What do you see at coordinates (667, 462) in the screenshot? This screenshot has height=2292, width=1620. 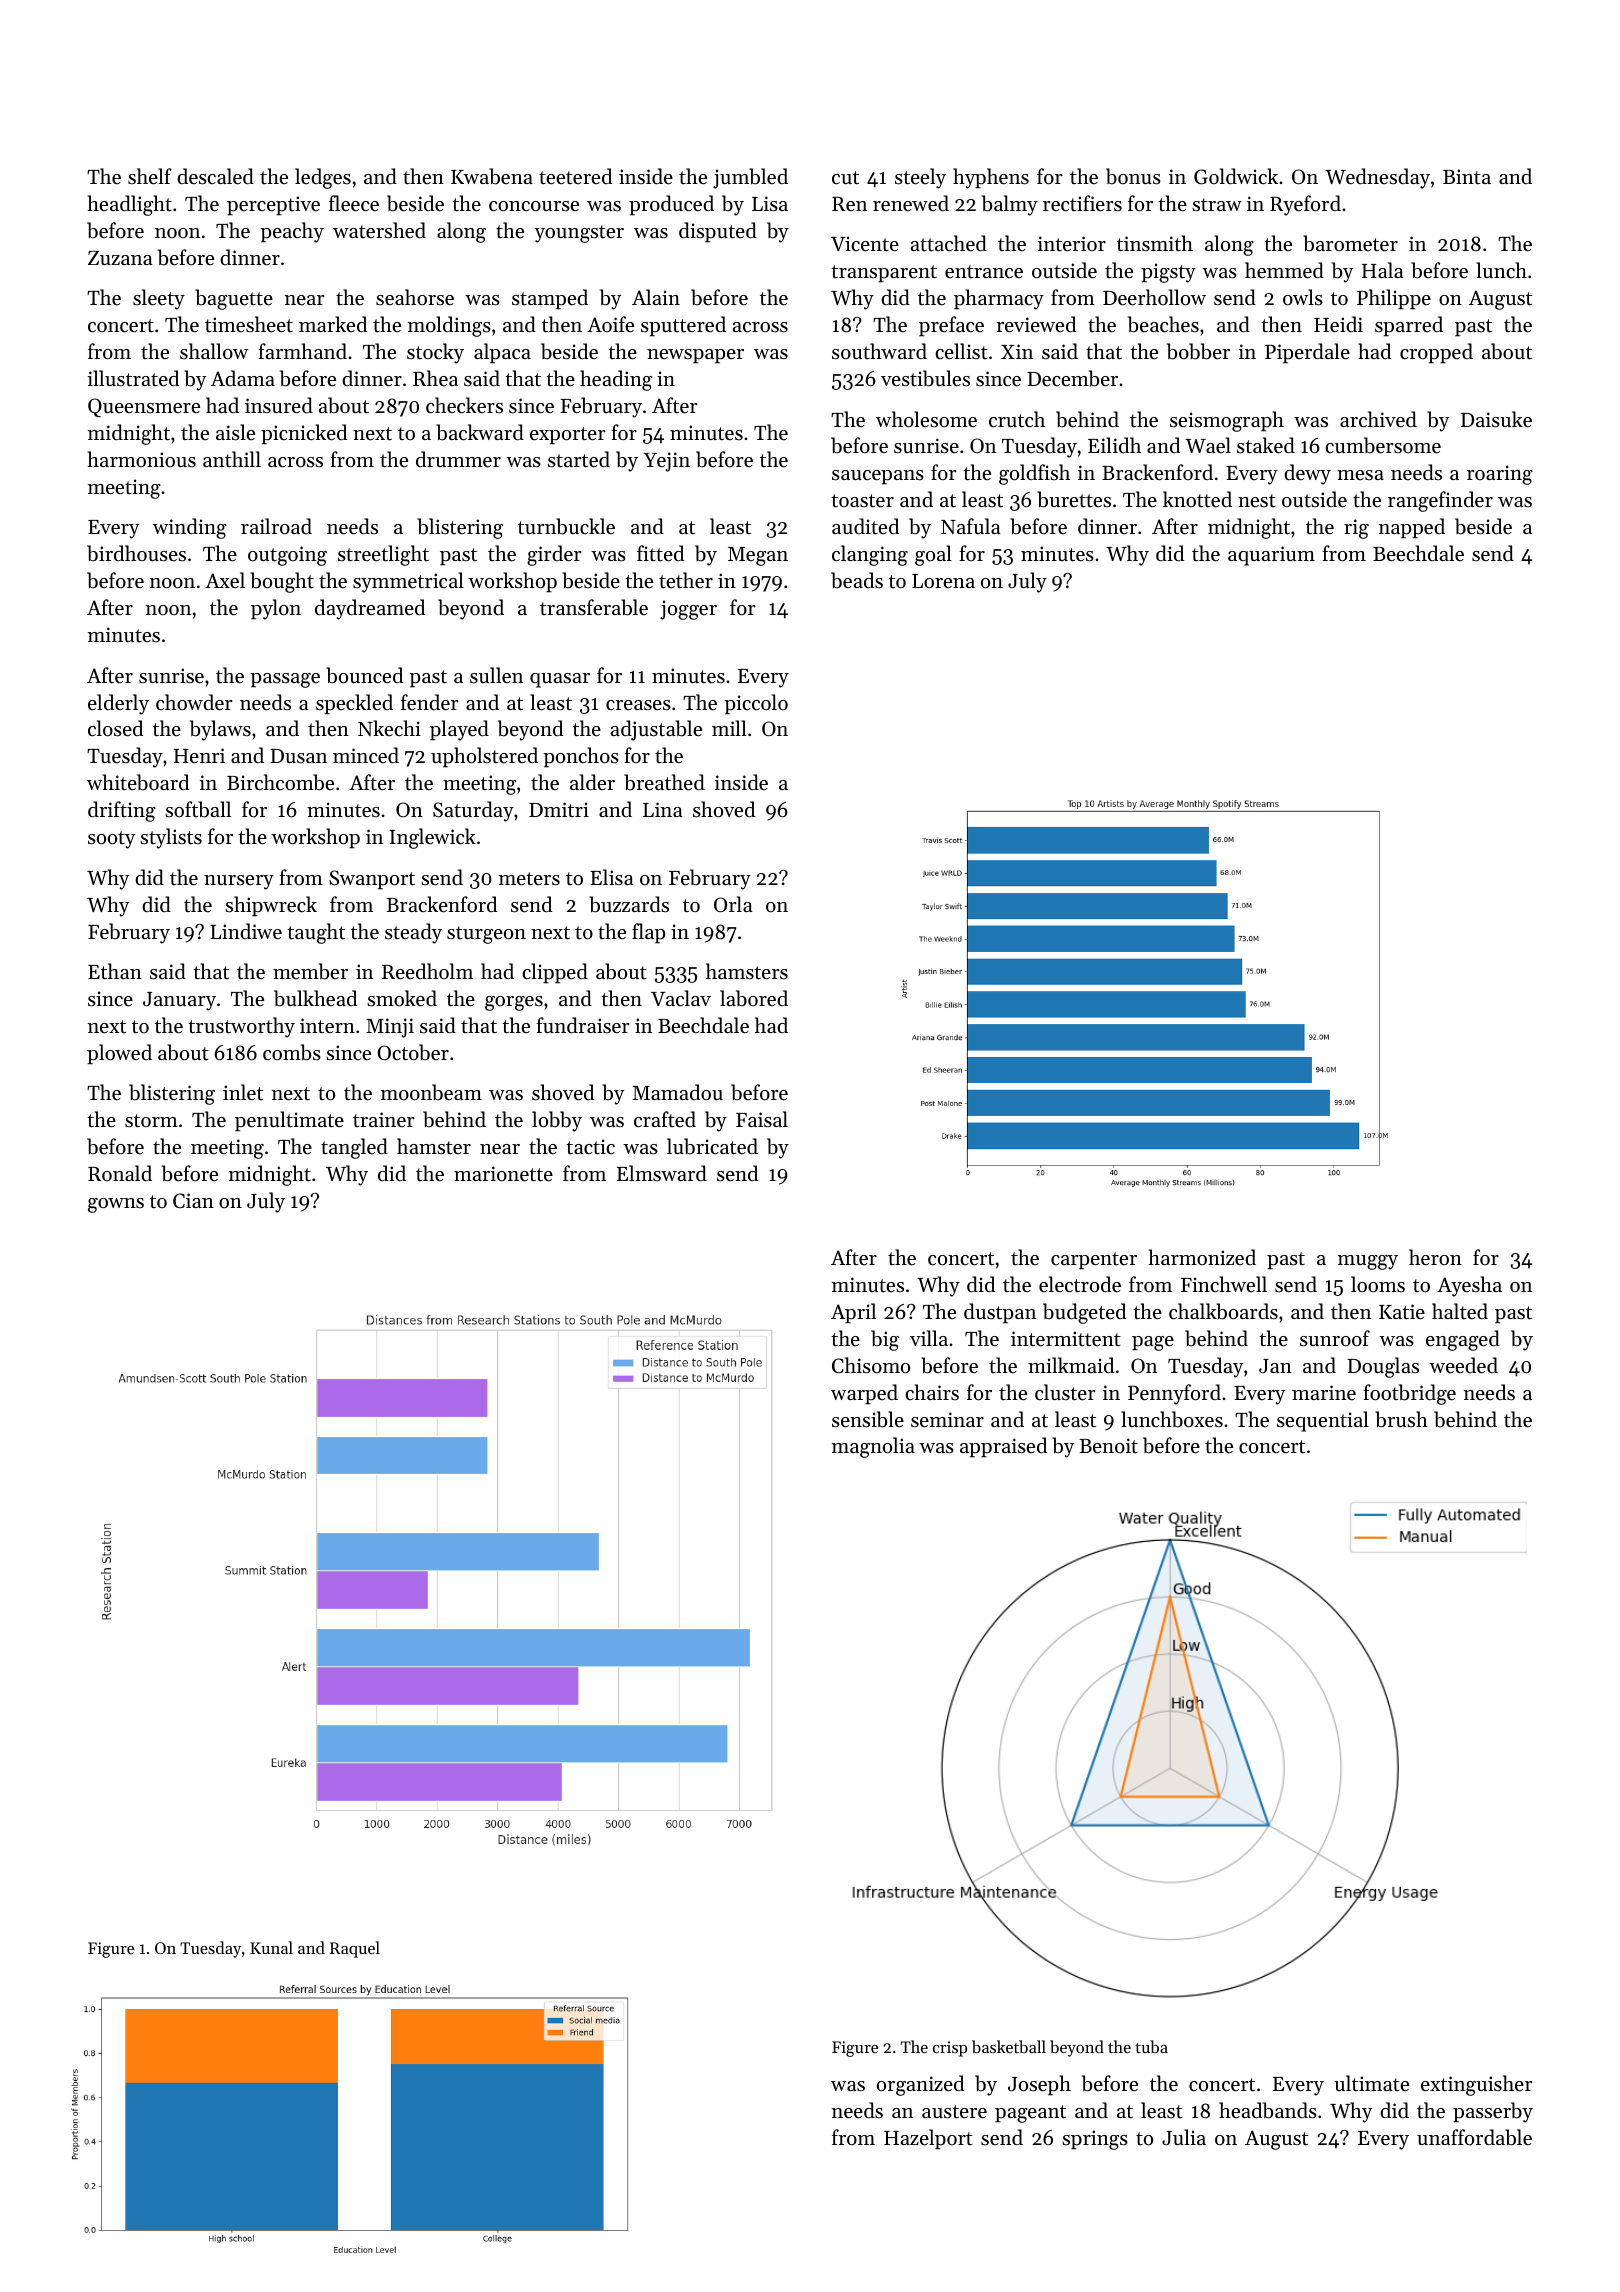 I see `Yejin` at bounding box center [667, 462].
